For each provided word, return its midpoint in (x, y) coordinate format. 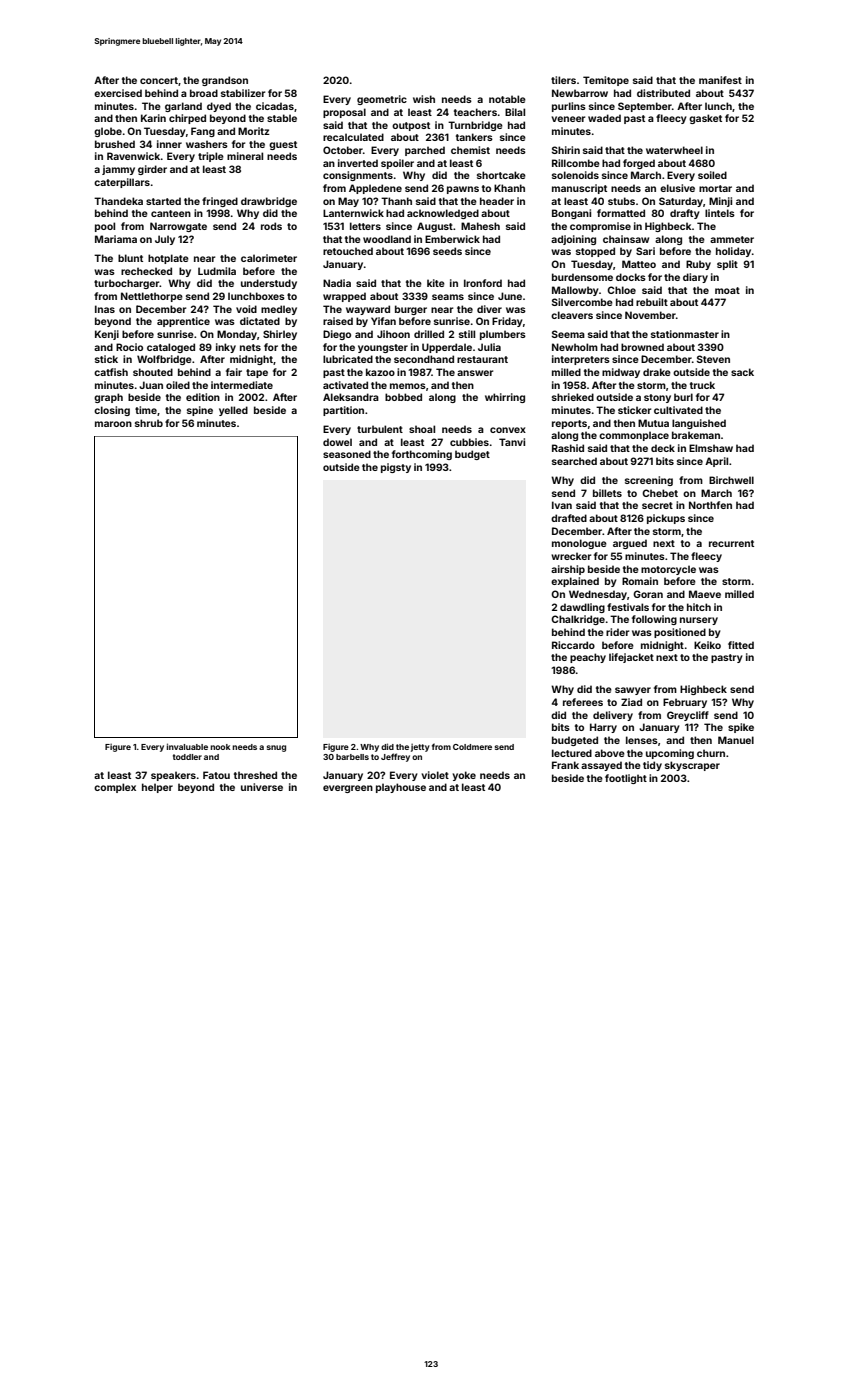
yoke (464, 776)
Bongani (571, 214)
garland (183, 107)
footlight (626, 779)
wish (424, 99)
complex (115, 788)
